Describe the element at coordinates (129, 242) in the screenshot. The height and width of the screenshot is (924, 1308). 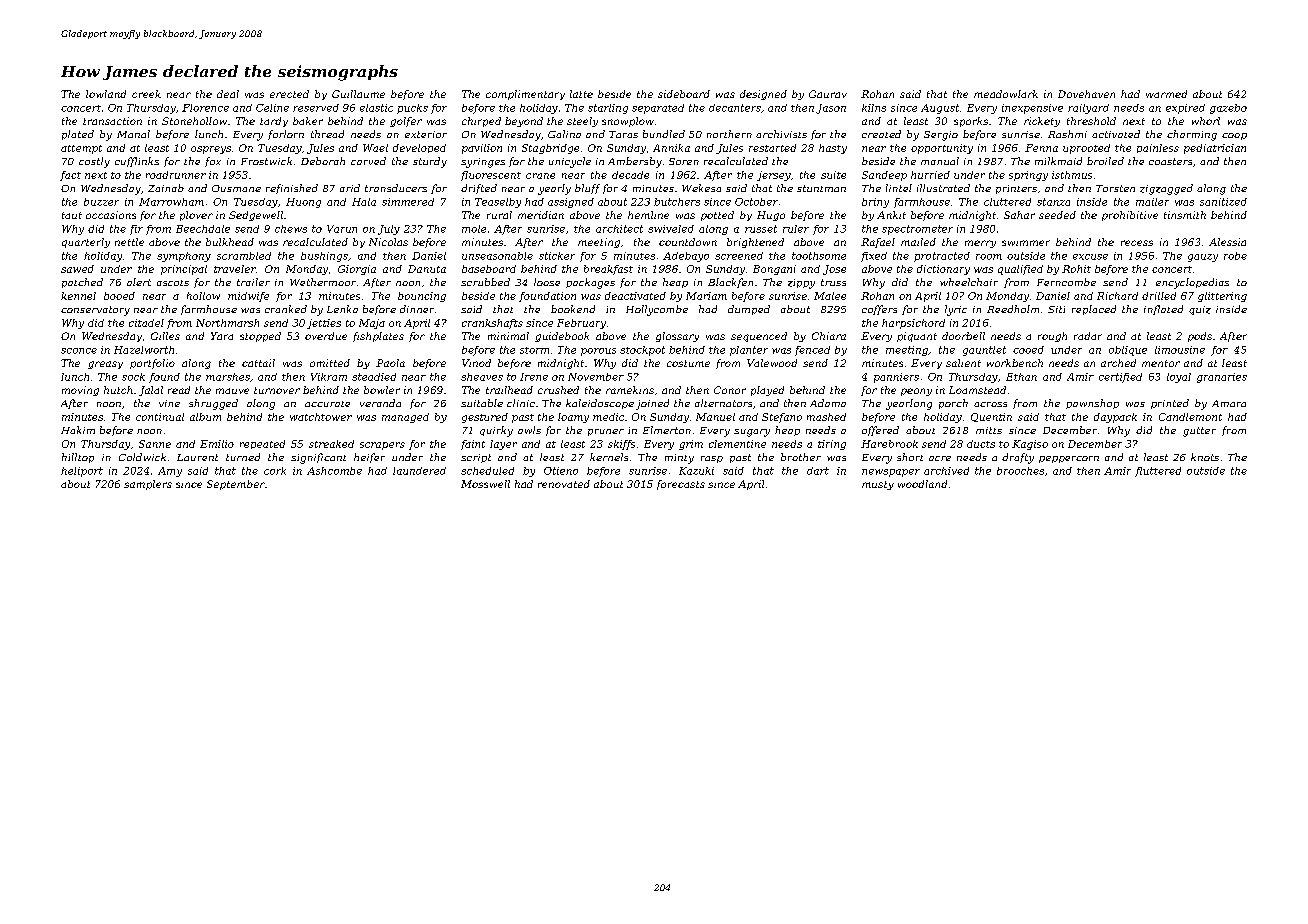
I see `nettle` at that location.
